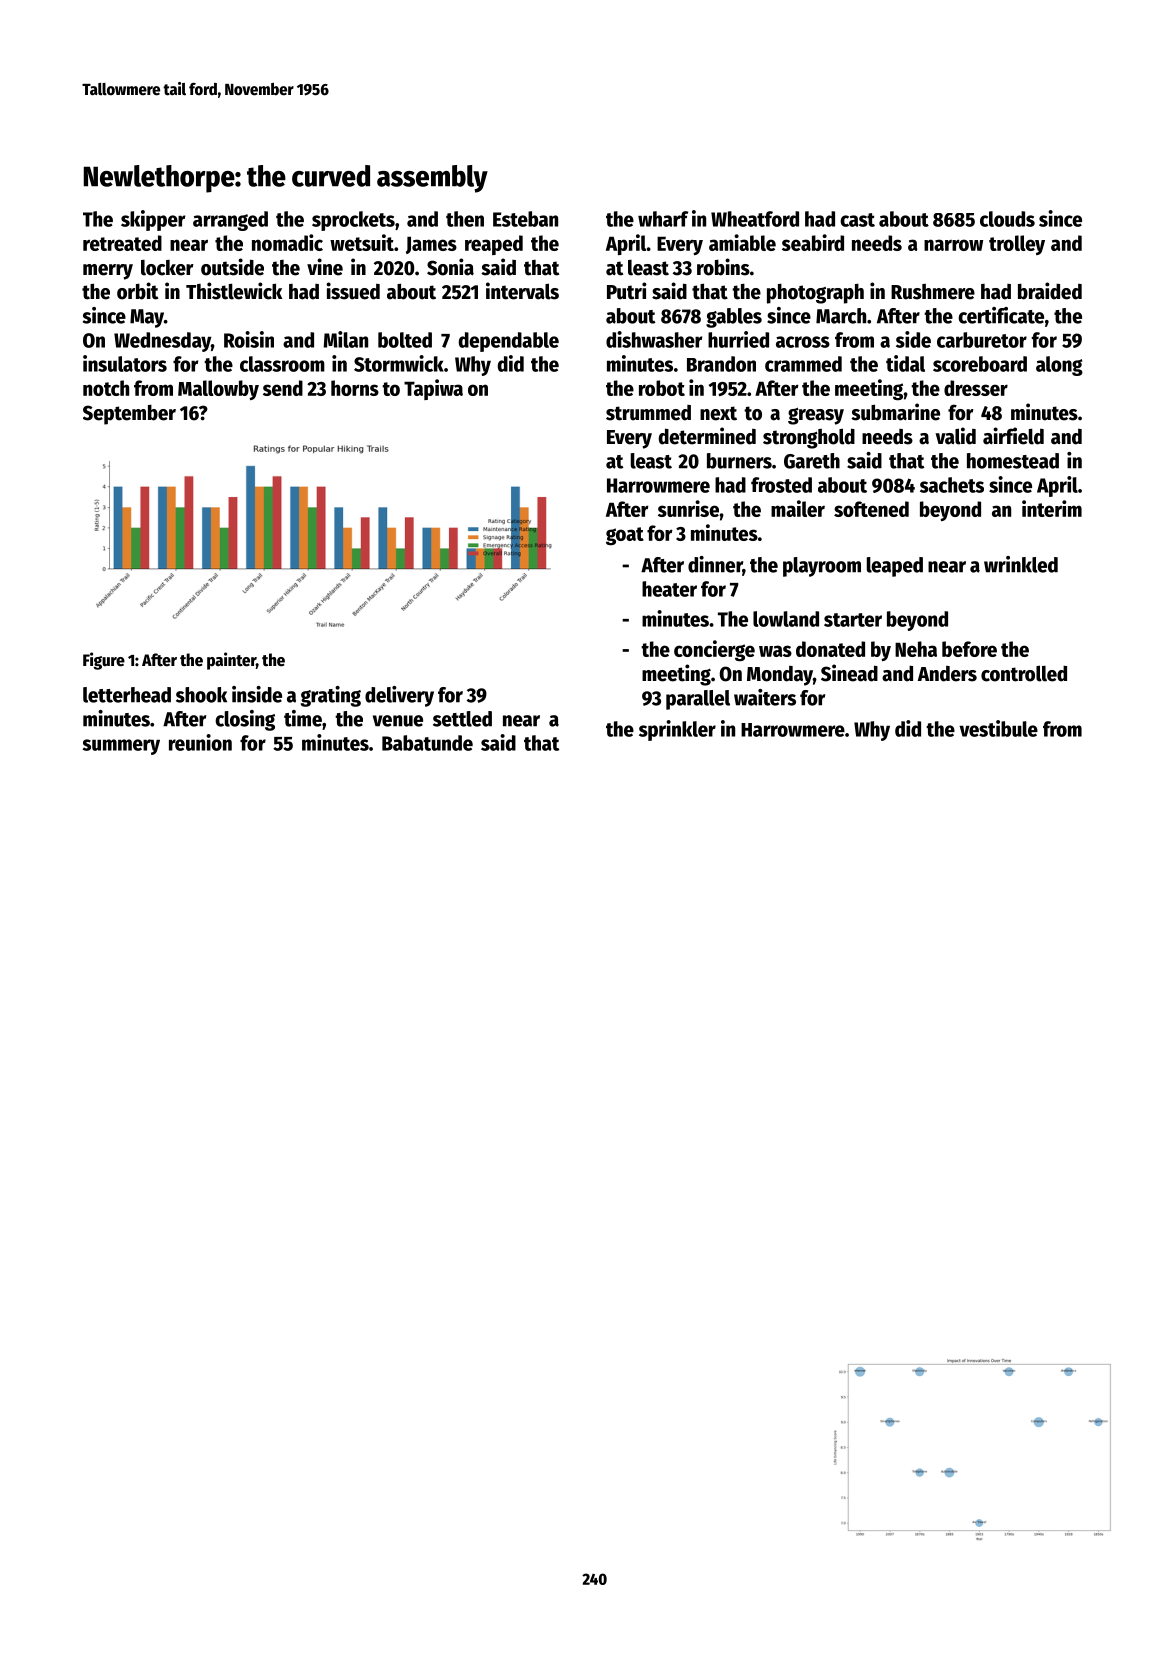 The width and height of the image is (1165, 1654). What do you see at coordinates (976, 388) in the image?
I see `dresser` at bounding box center [976, 388].
